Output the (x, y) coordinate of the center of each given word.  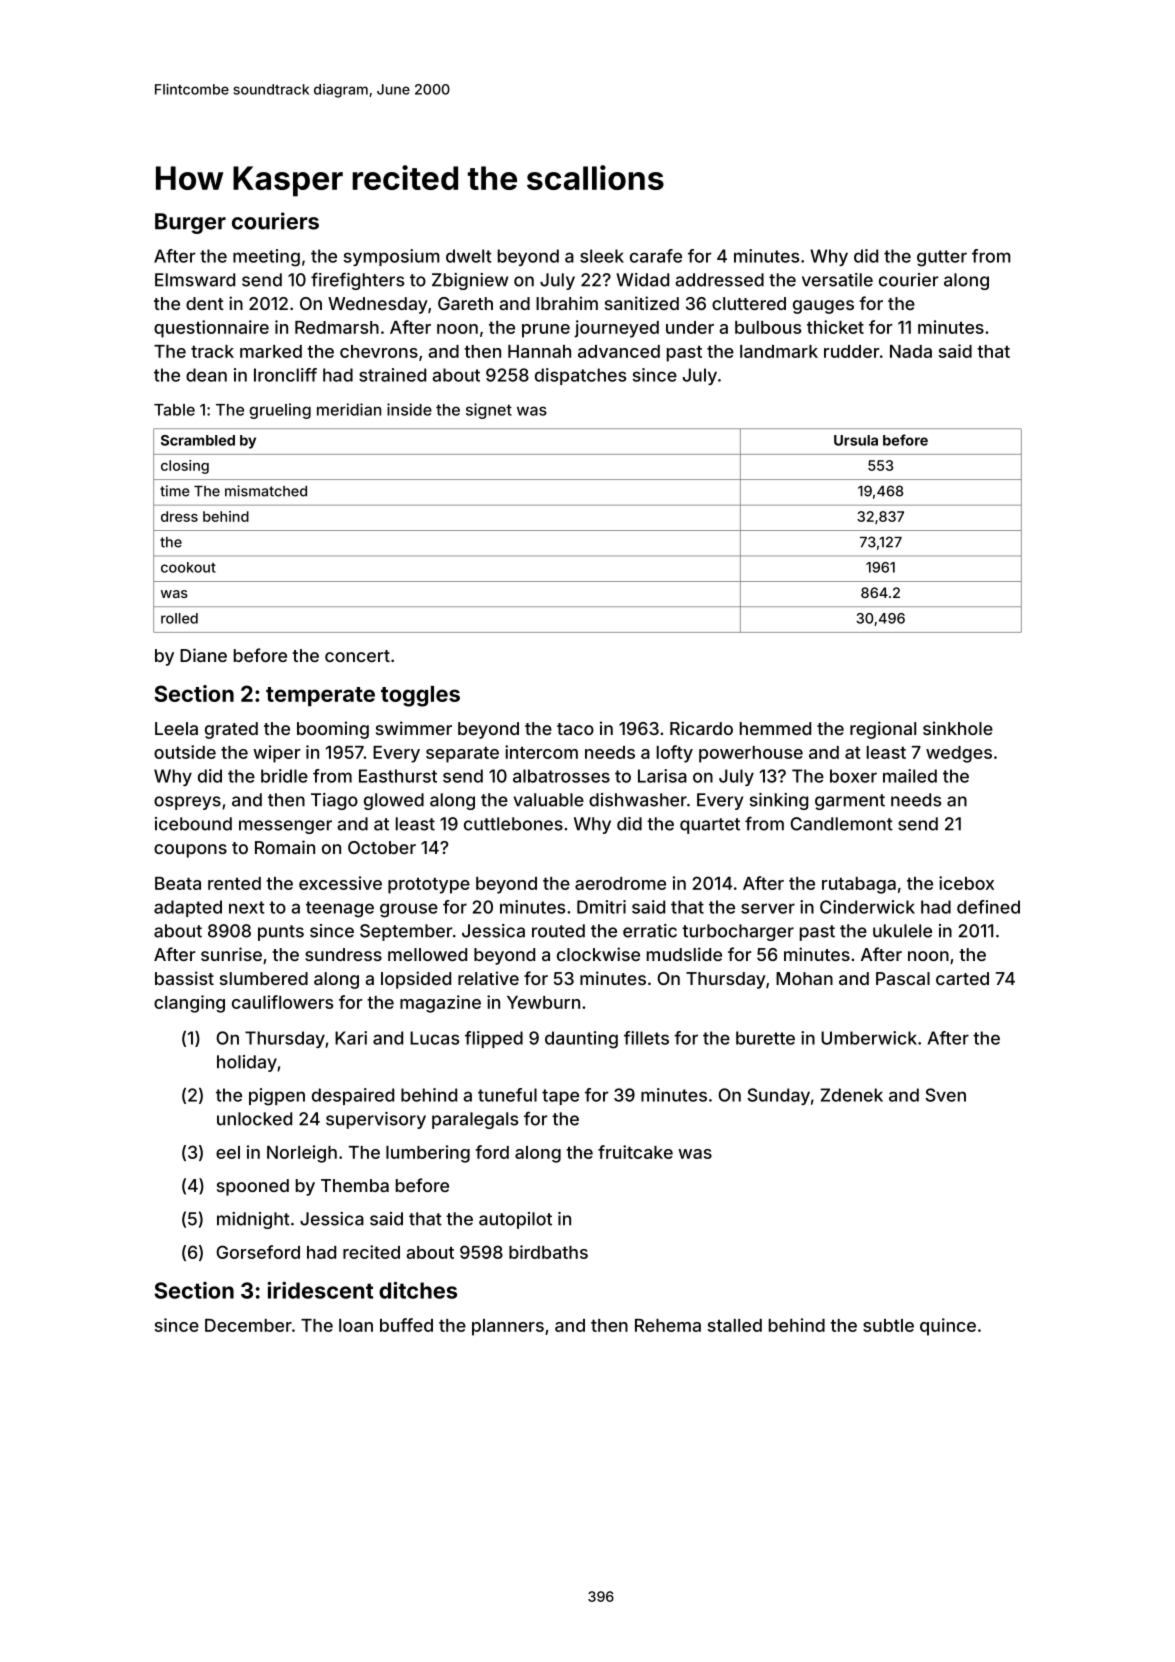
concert (357, 656)
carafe (656, 256)
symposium (391, 257)
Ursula (856, 440)
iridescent (320, 1290)
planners (508, 1327)
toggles (420, 696)
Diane (203, 655)
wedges (959, 754)
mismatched (266, 491)
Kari (351, 1038)
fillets (646, 1038)
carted (962, 978)
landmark (779, 351)
